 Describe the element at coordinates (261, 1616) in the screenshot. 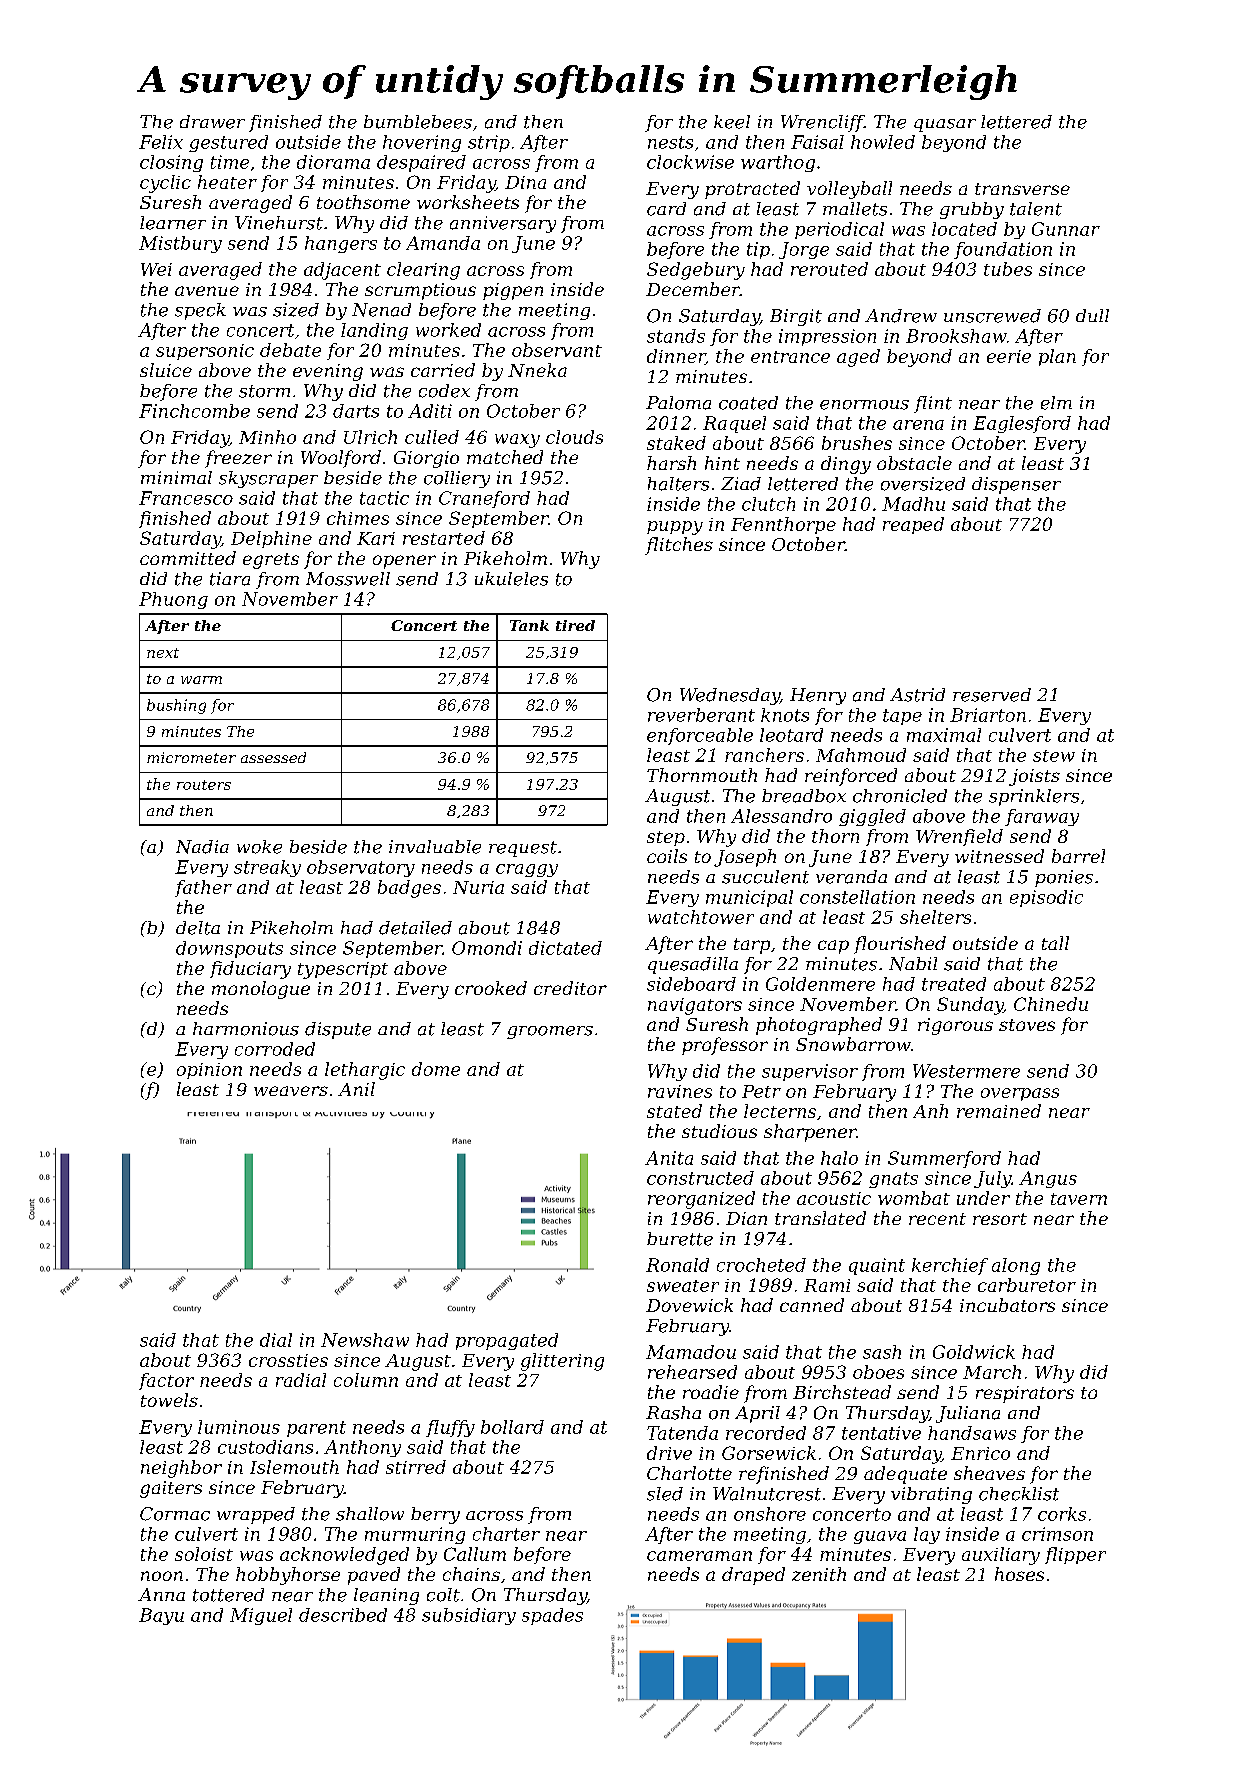

I see `Miguel` at that location.
